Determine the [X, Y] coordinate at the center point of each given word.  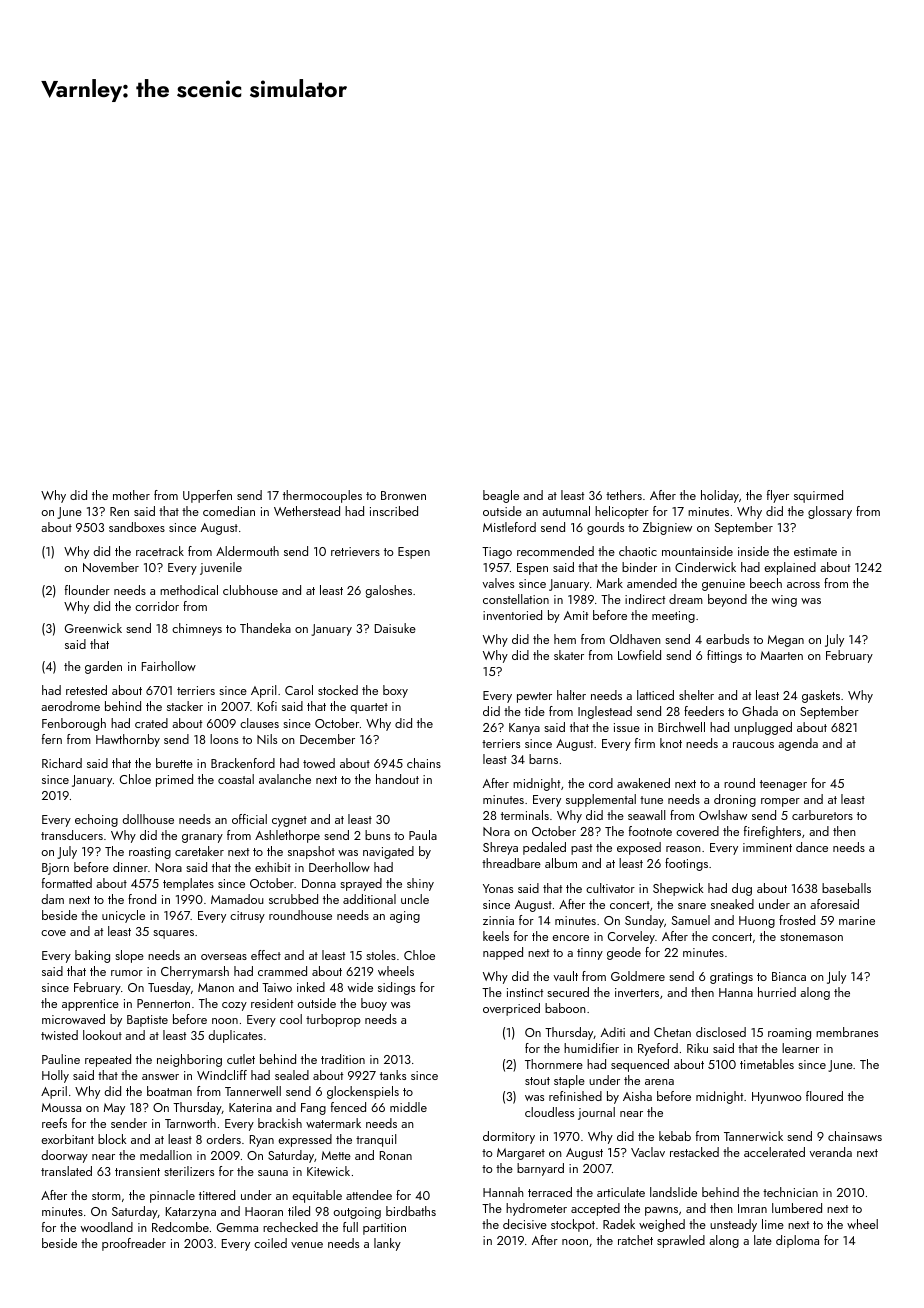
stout [537, 1081]
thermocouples [322, 496]
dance [812, 847]
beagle [501, 496]
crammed [282, 971]
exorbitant [67, 1139]
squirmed [818, 496]
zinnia [498, 920]
